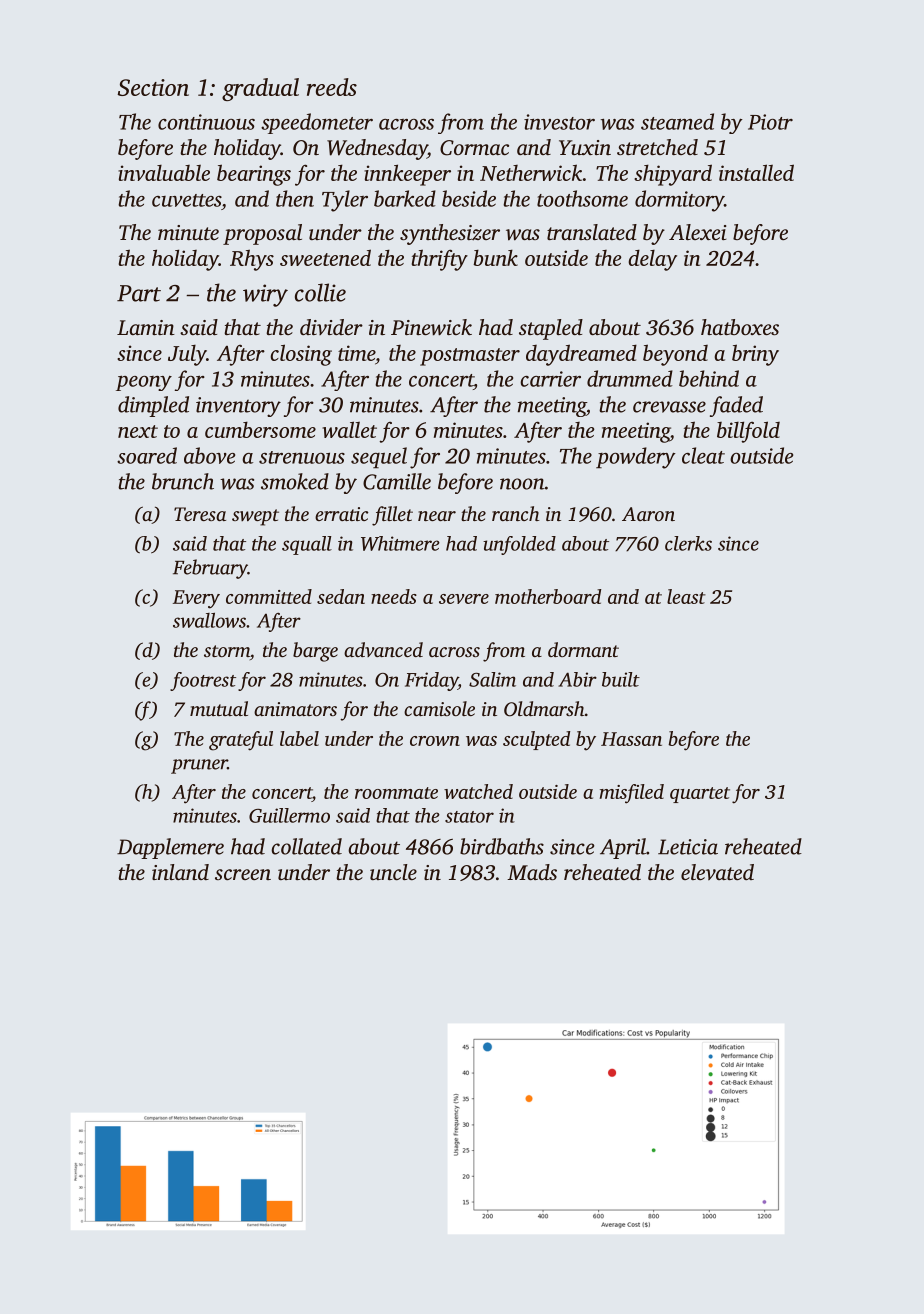  What do you see at coordinates (478, 791) in the screenshot?
I see `watched` at bounding box center [478, 791].
